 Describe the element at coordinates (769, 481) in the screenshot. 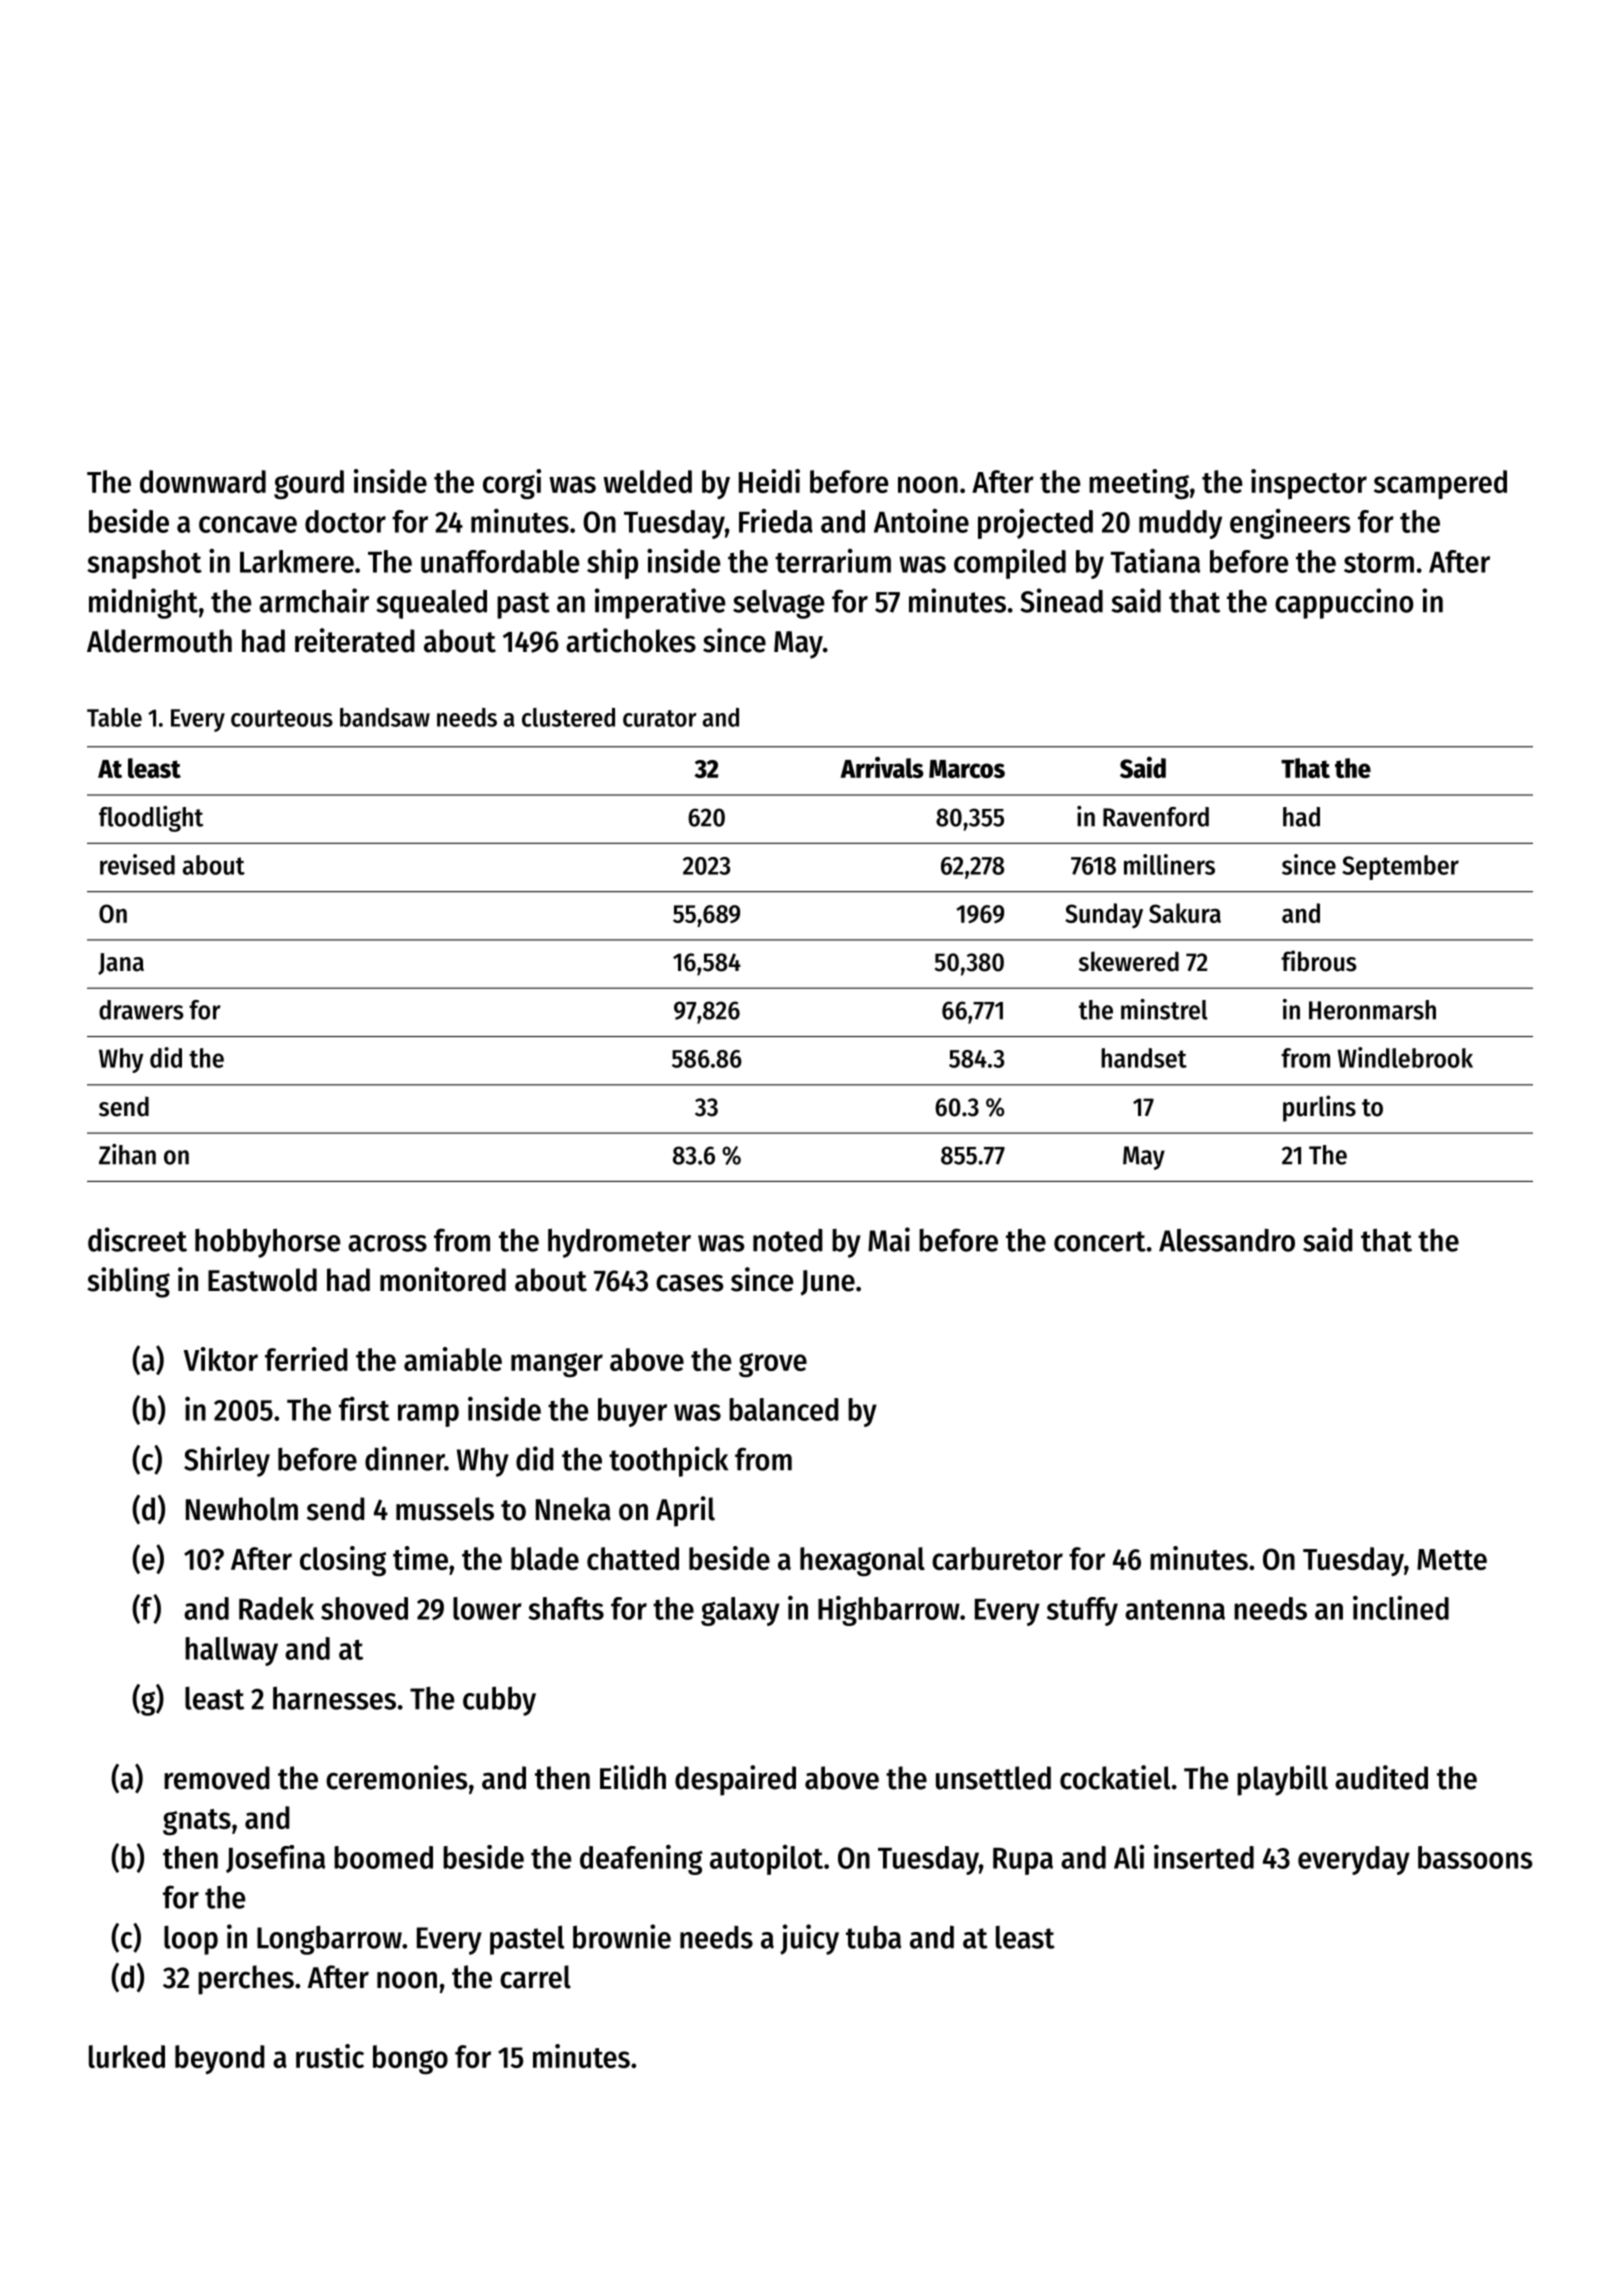

I see `Heidi` at that location.
